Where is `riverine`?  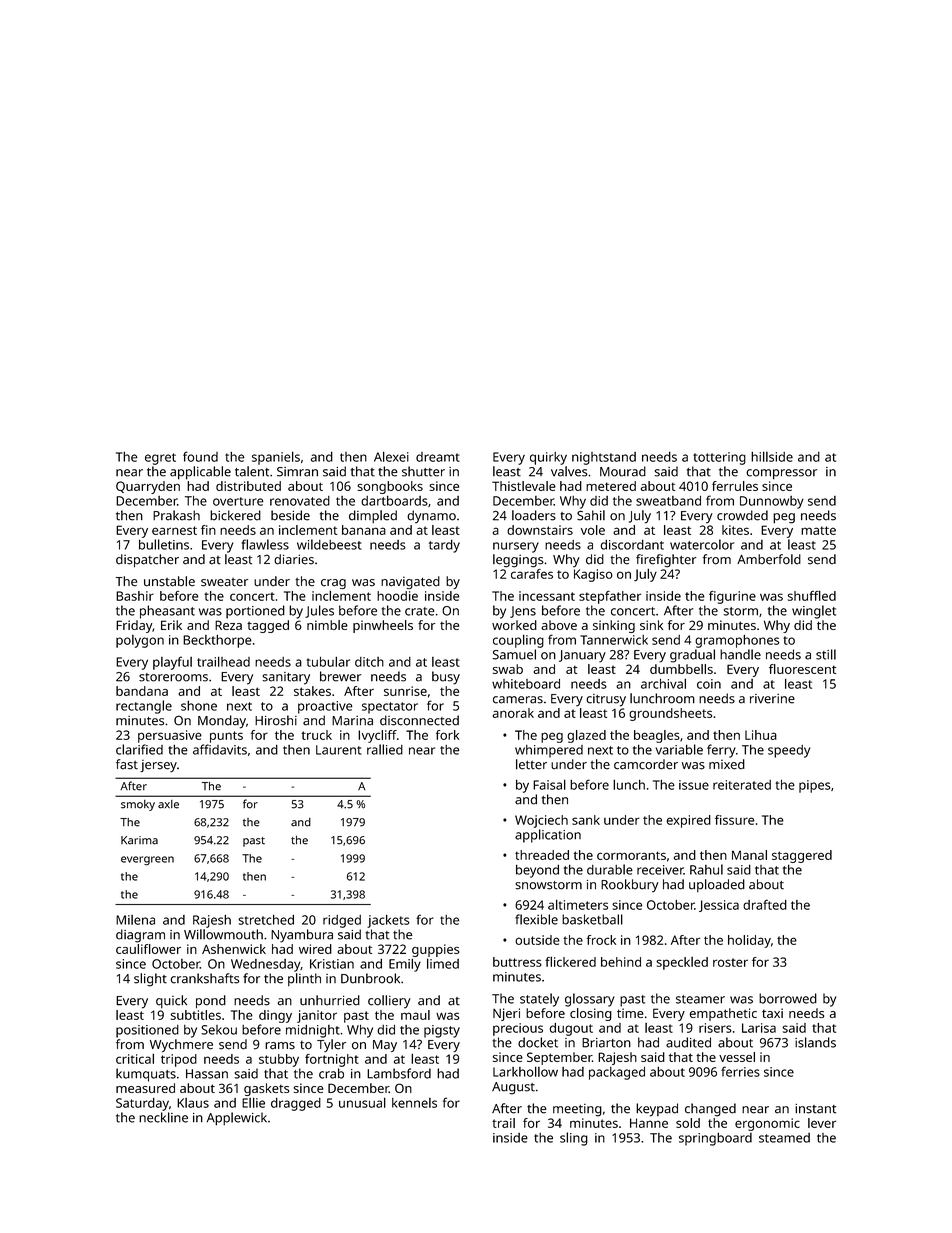 riverine is located at coordinates (772, 699).
